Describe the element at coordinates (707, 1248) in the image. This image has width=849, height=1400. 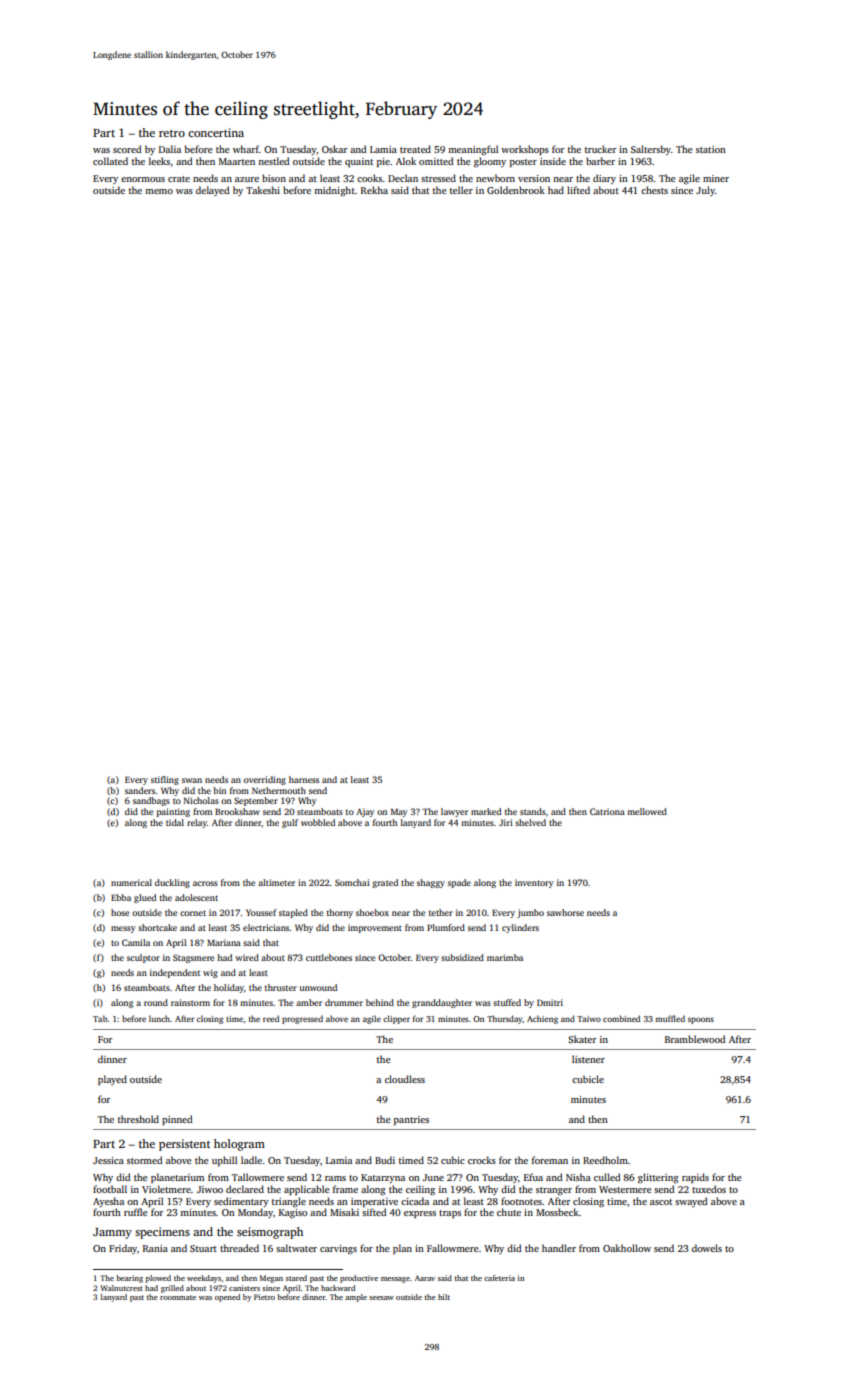
I see `dowels` at that location.
